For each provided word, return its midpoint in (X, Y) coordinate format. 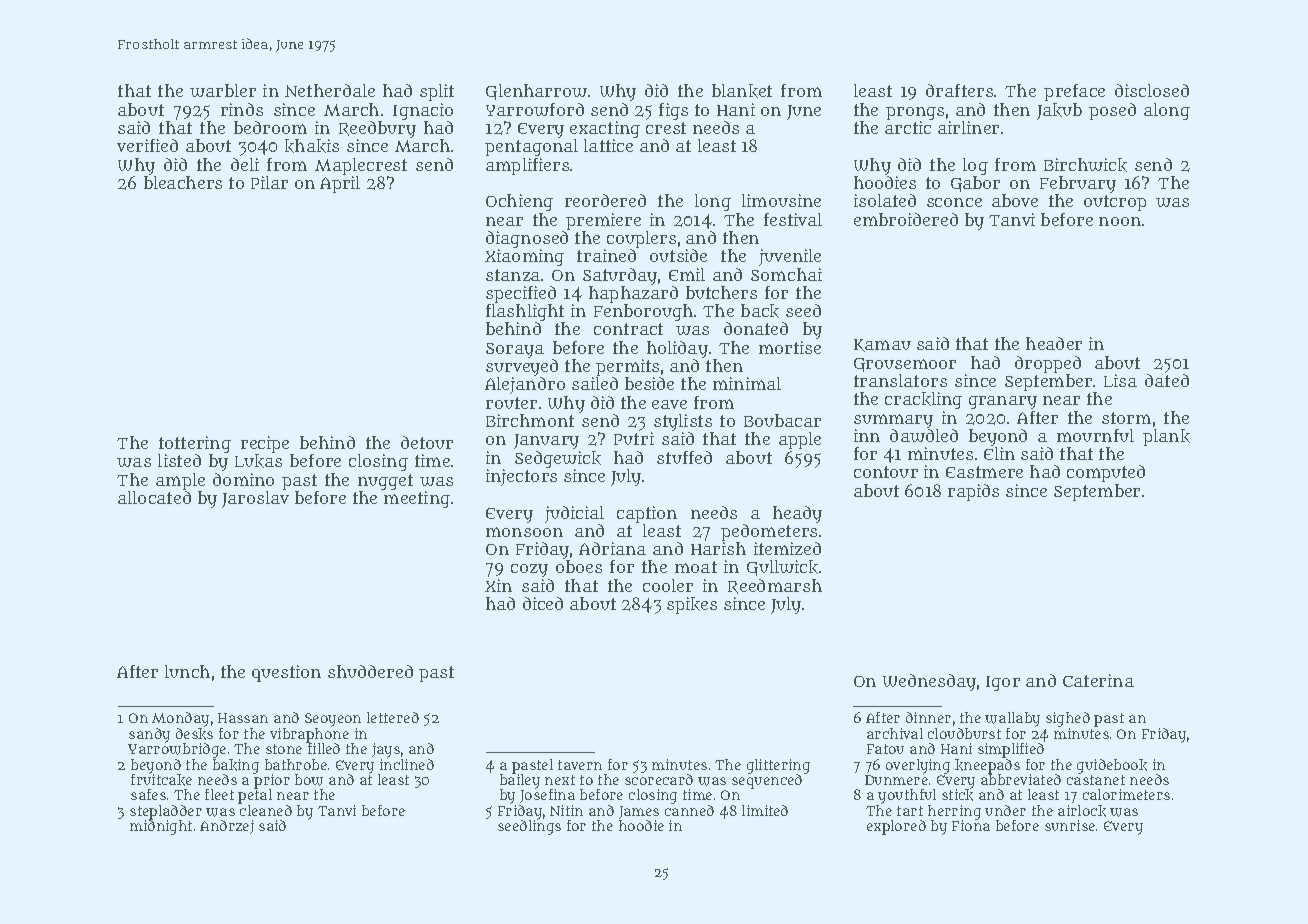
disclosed (1152, 90)
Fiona (971, 825)
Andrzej (227, 827)
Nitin (566, 810)
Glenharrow (536, 92)
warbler (223, 90)
